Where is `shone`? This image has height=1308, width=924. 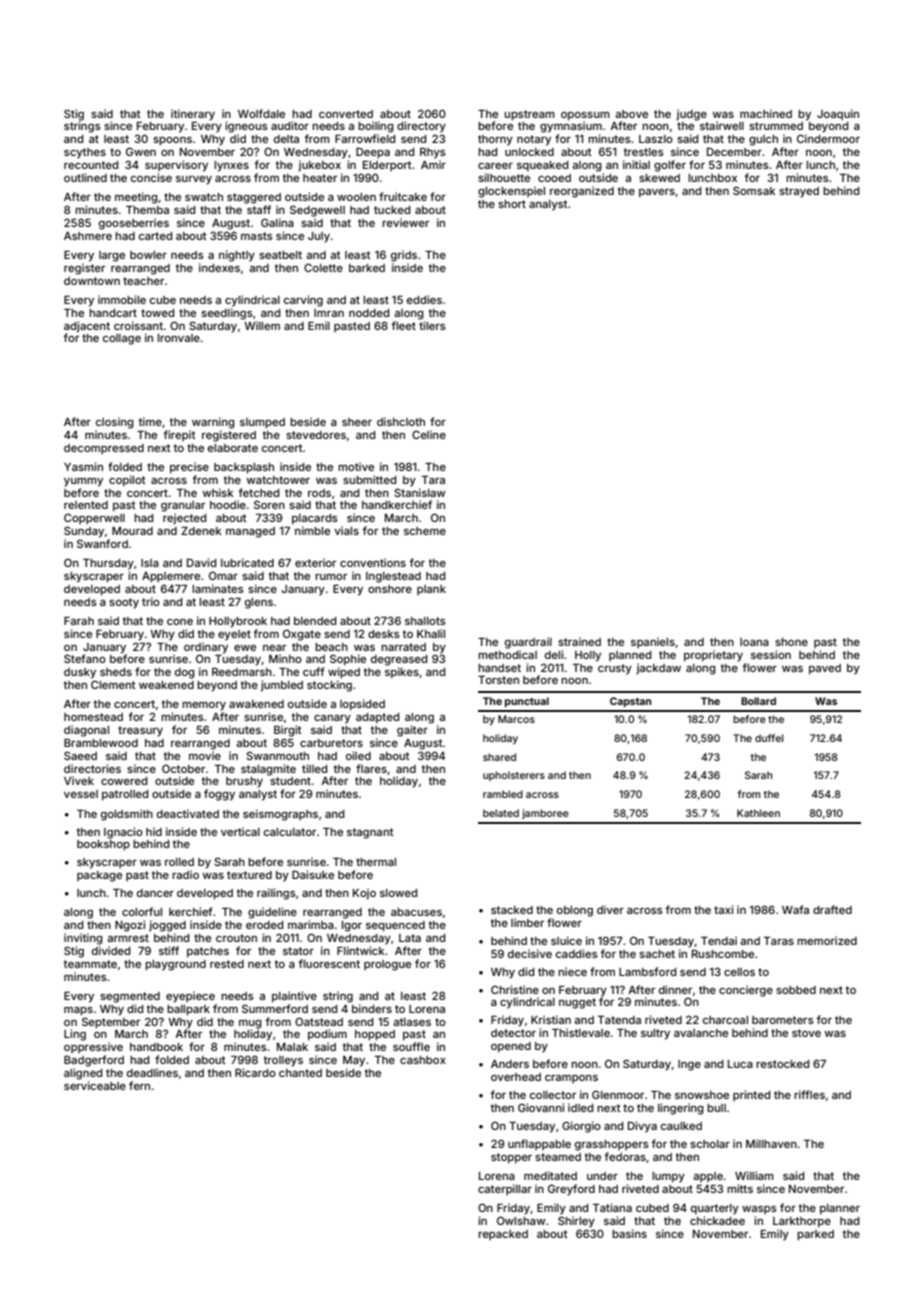
shone is located at coordinates (791, 642).
